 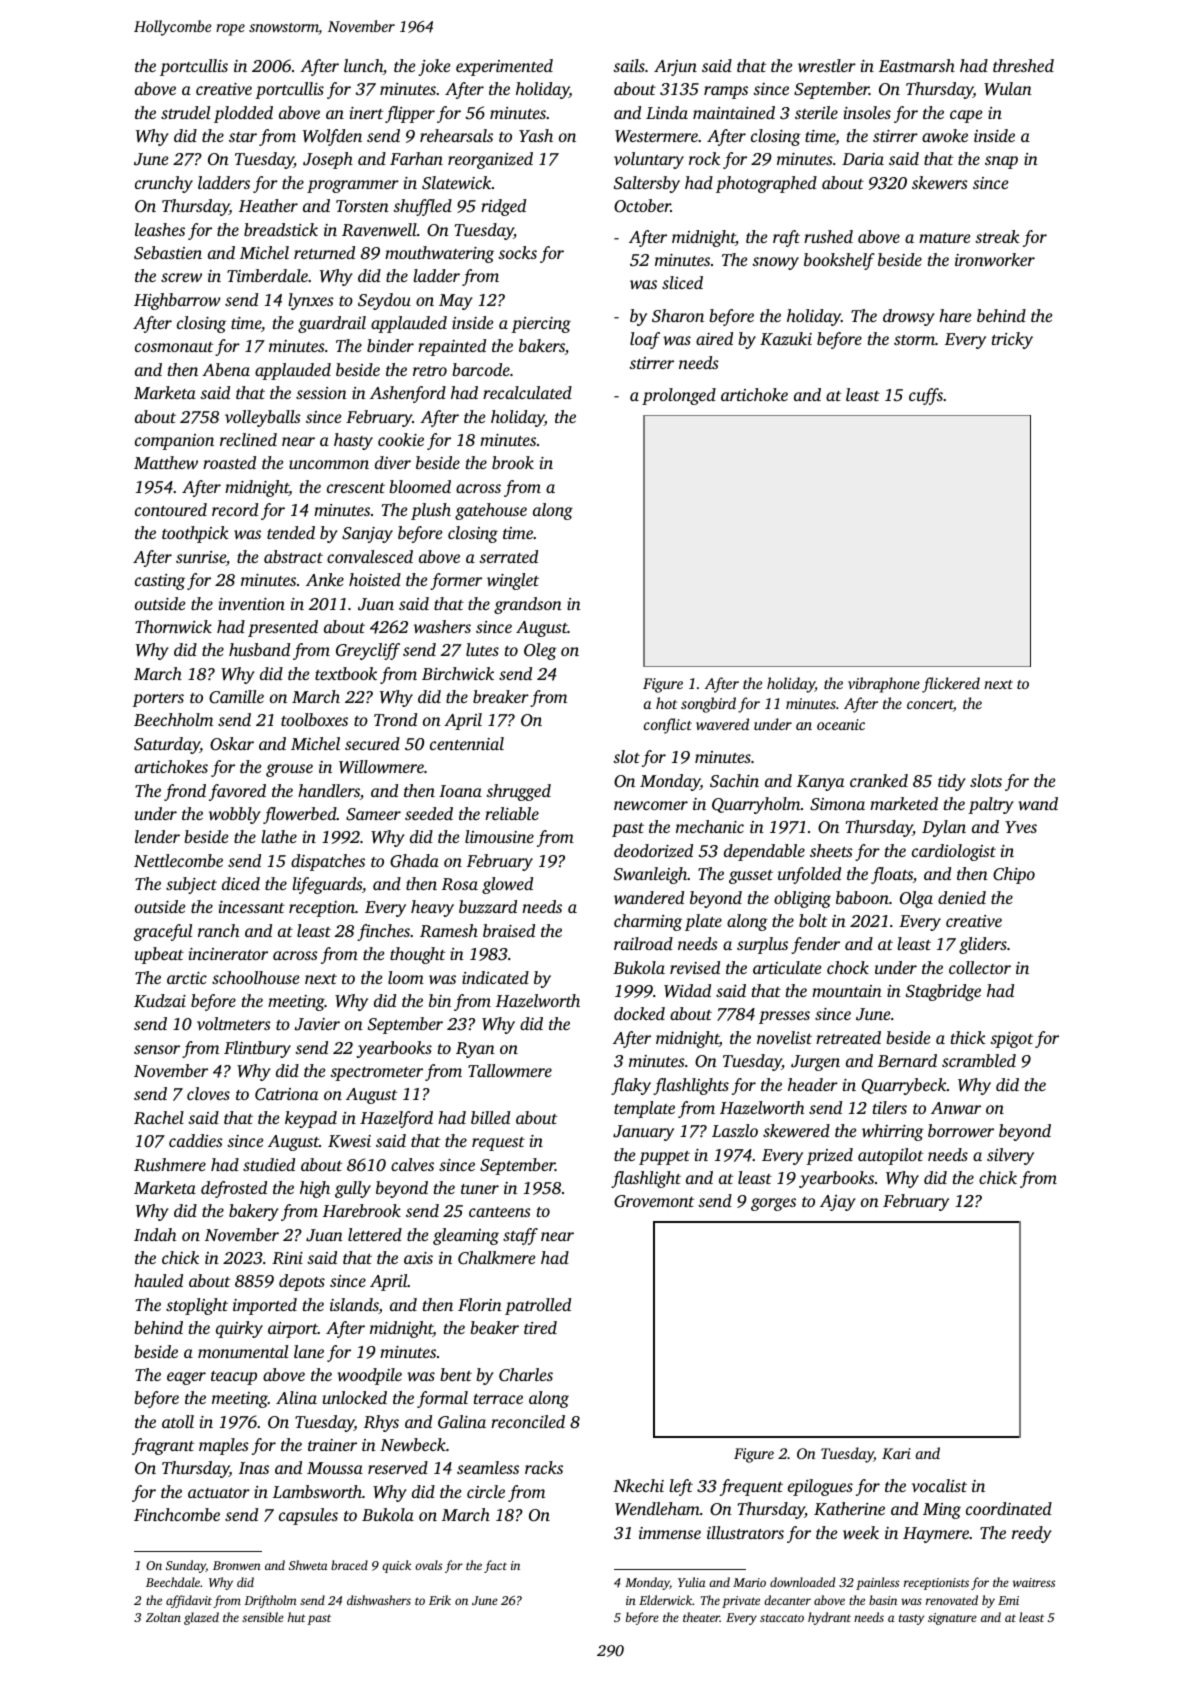 I want to click on docked, so click(x=639, y=1013).
